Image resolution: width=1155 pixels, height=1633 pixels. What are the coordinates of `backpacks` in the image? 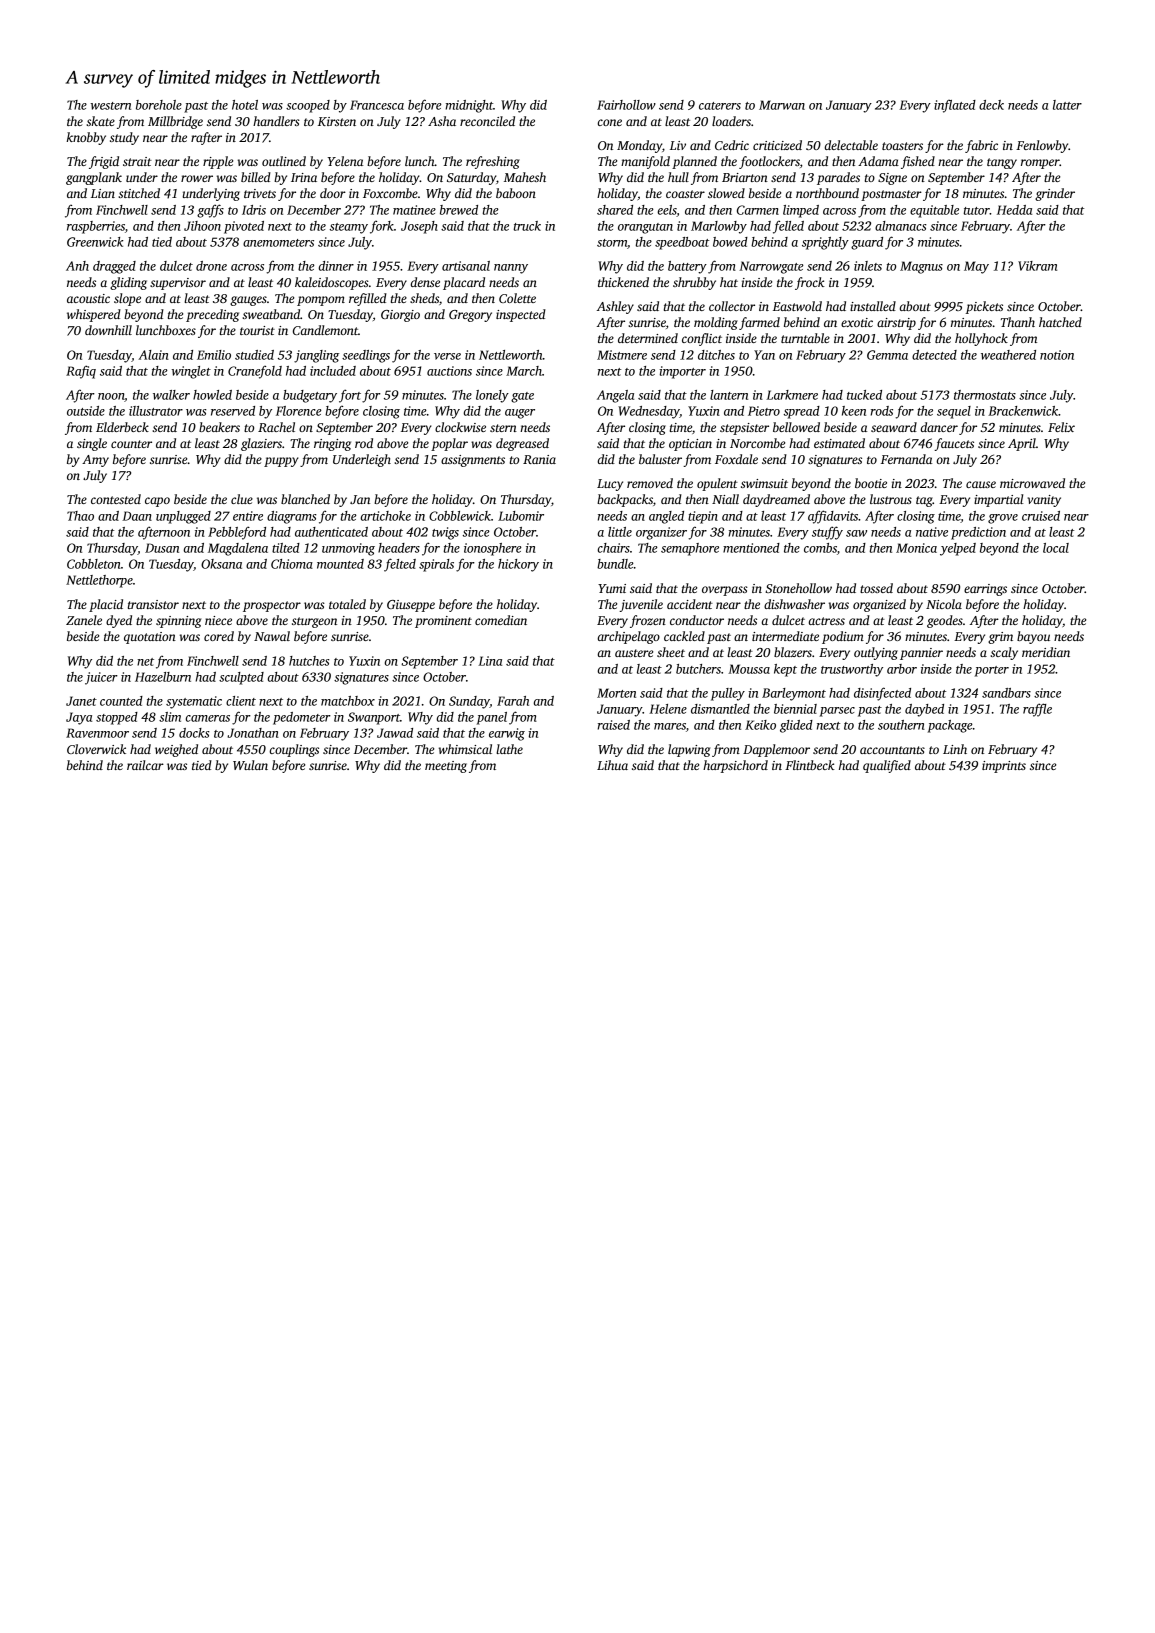 It's located at (625, 500).
